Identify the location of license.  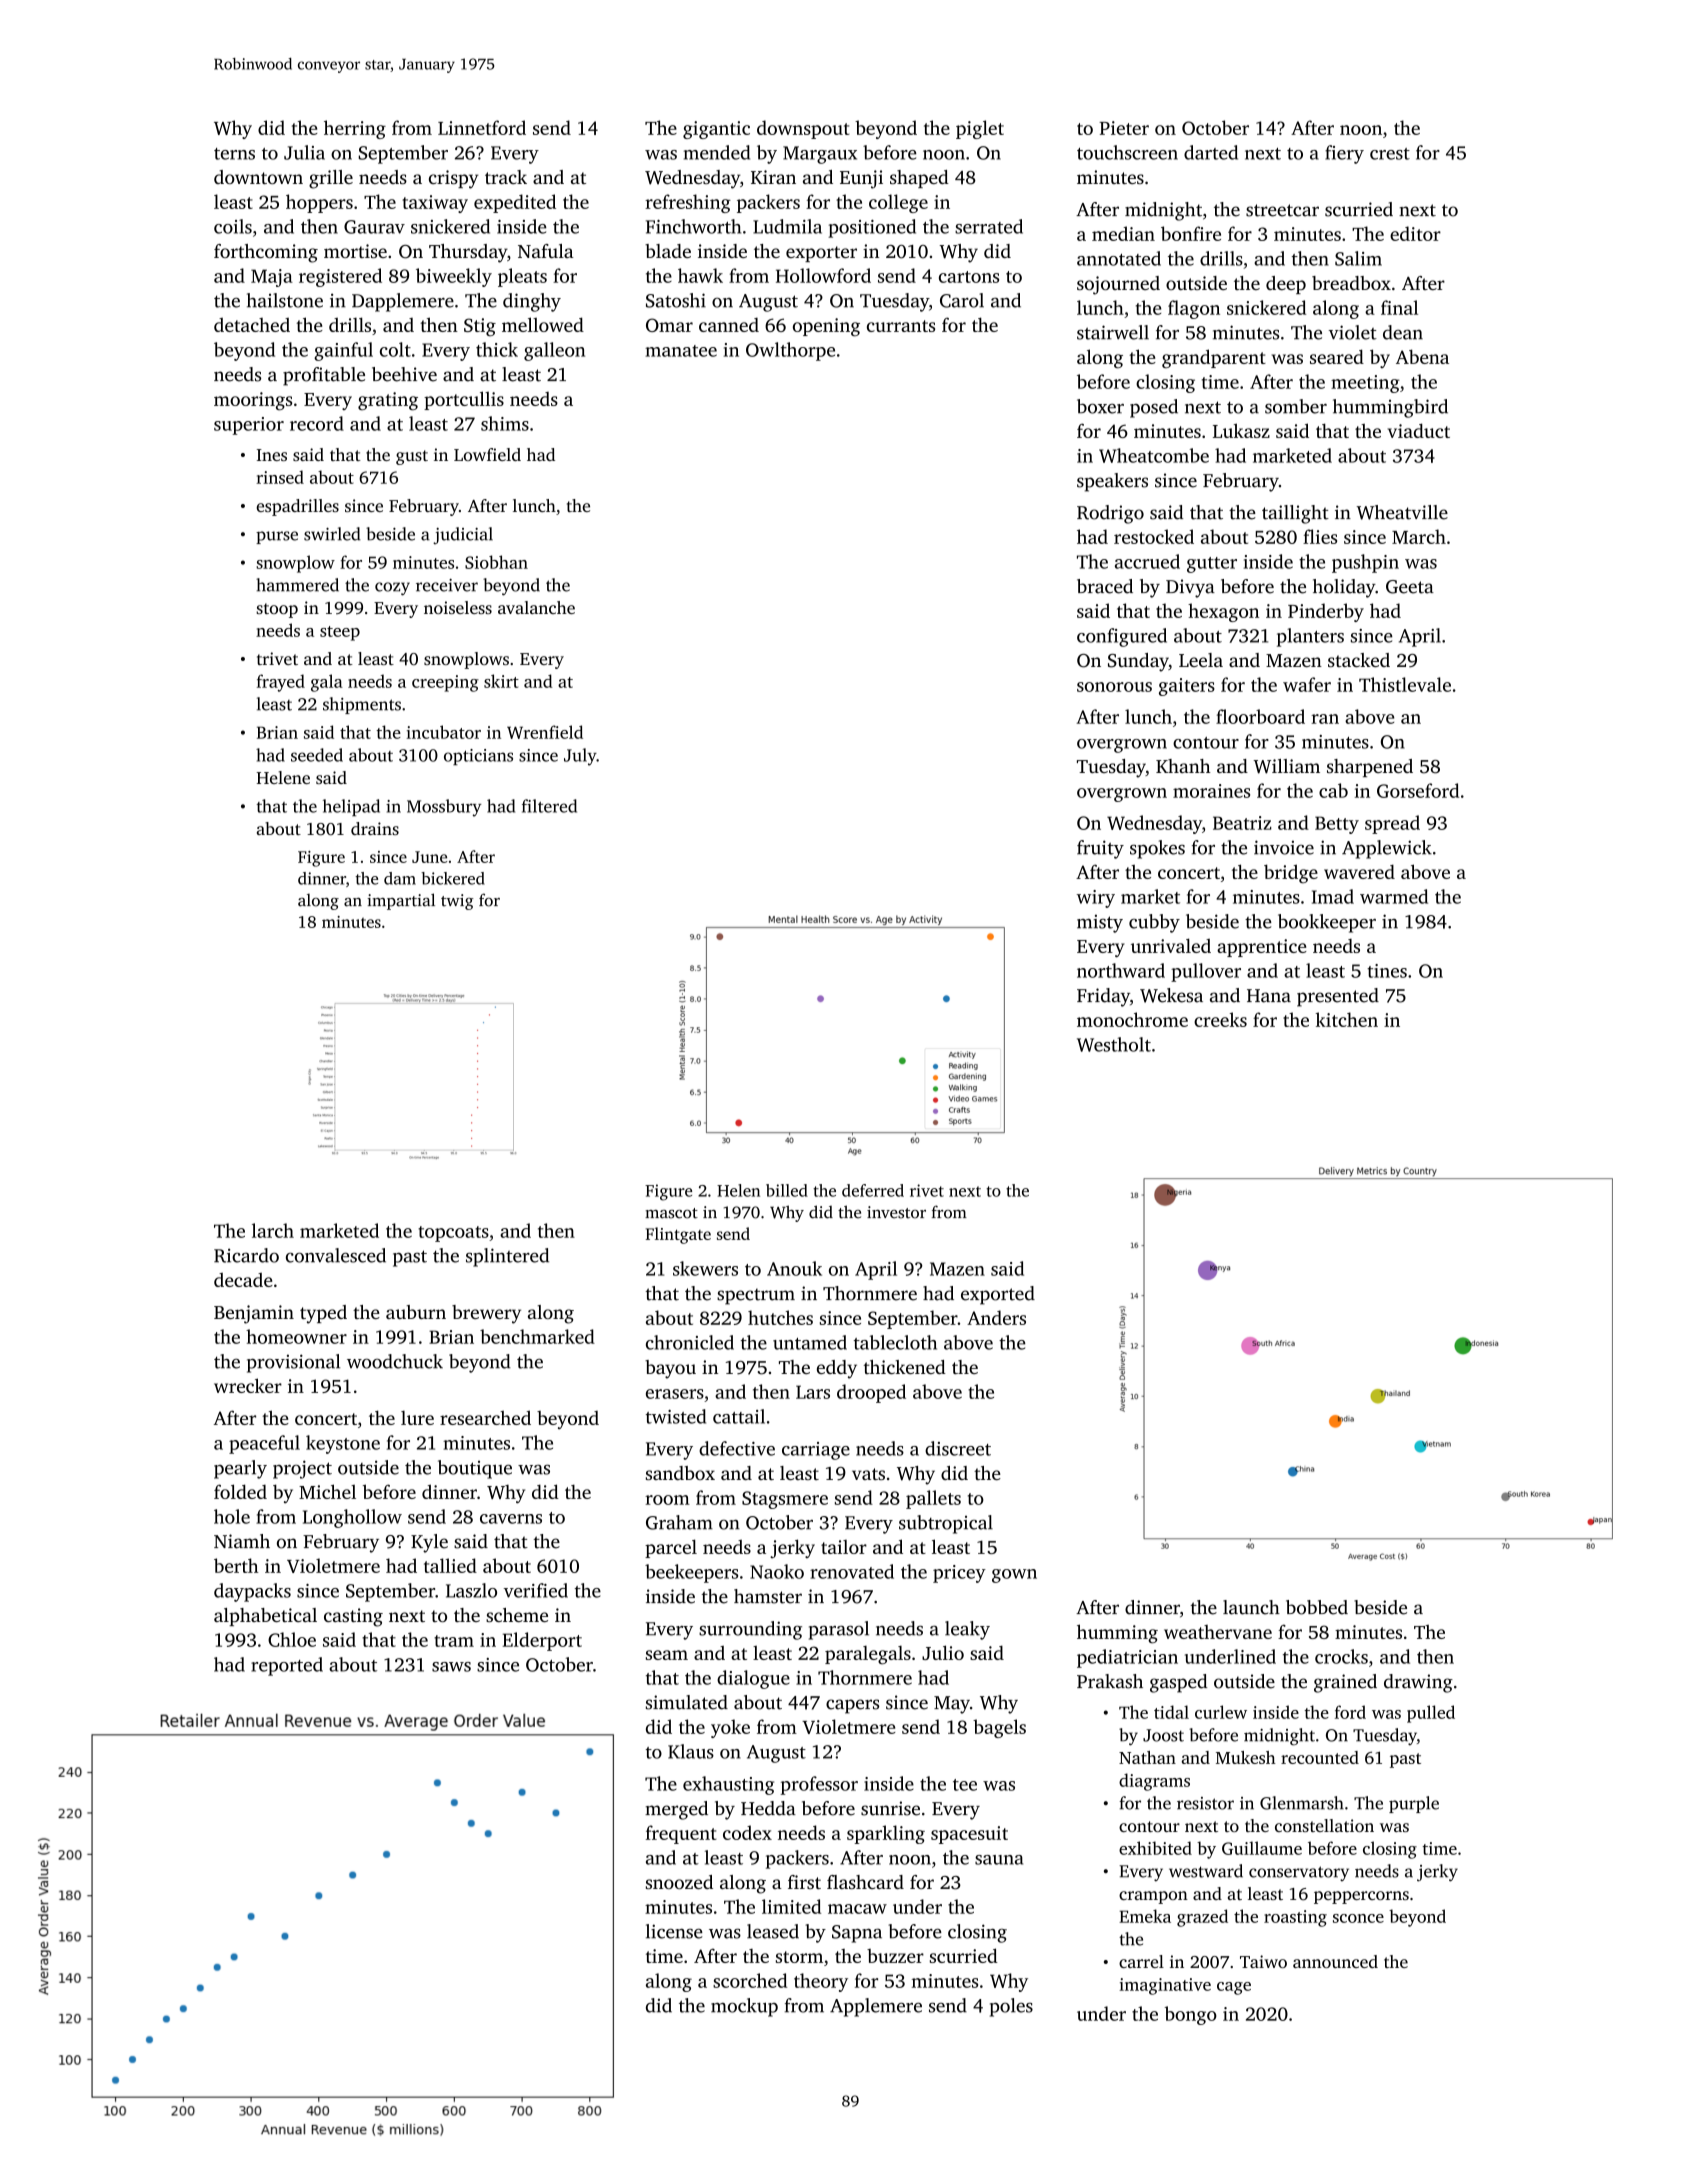
(674, 1931).
